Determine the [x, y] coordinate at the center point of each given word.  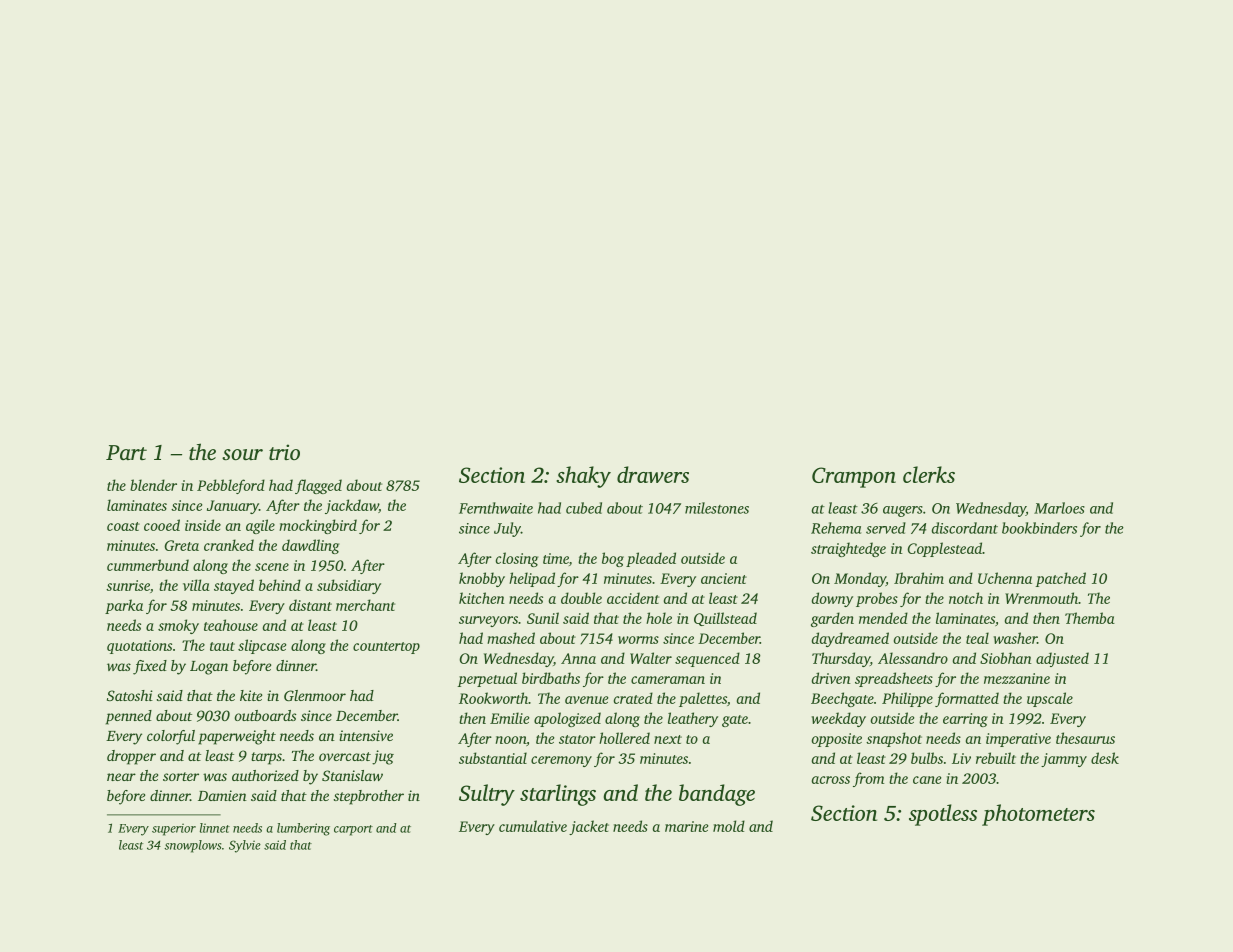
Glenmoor [315, 695]
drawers [653, 474]
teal [977, 638]
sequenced [707, 659]
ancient [724, 578]
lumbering [303, 829]
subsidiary [349, 586]
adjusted [1062, 659]
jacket [589, 827]
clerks [929, 474]
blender [153, 485]
